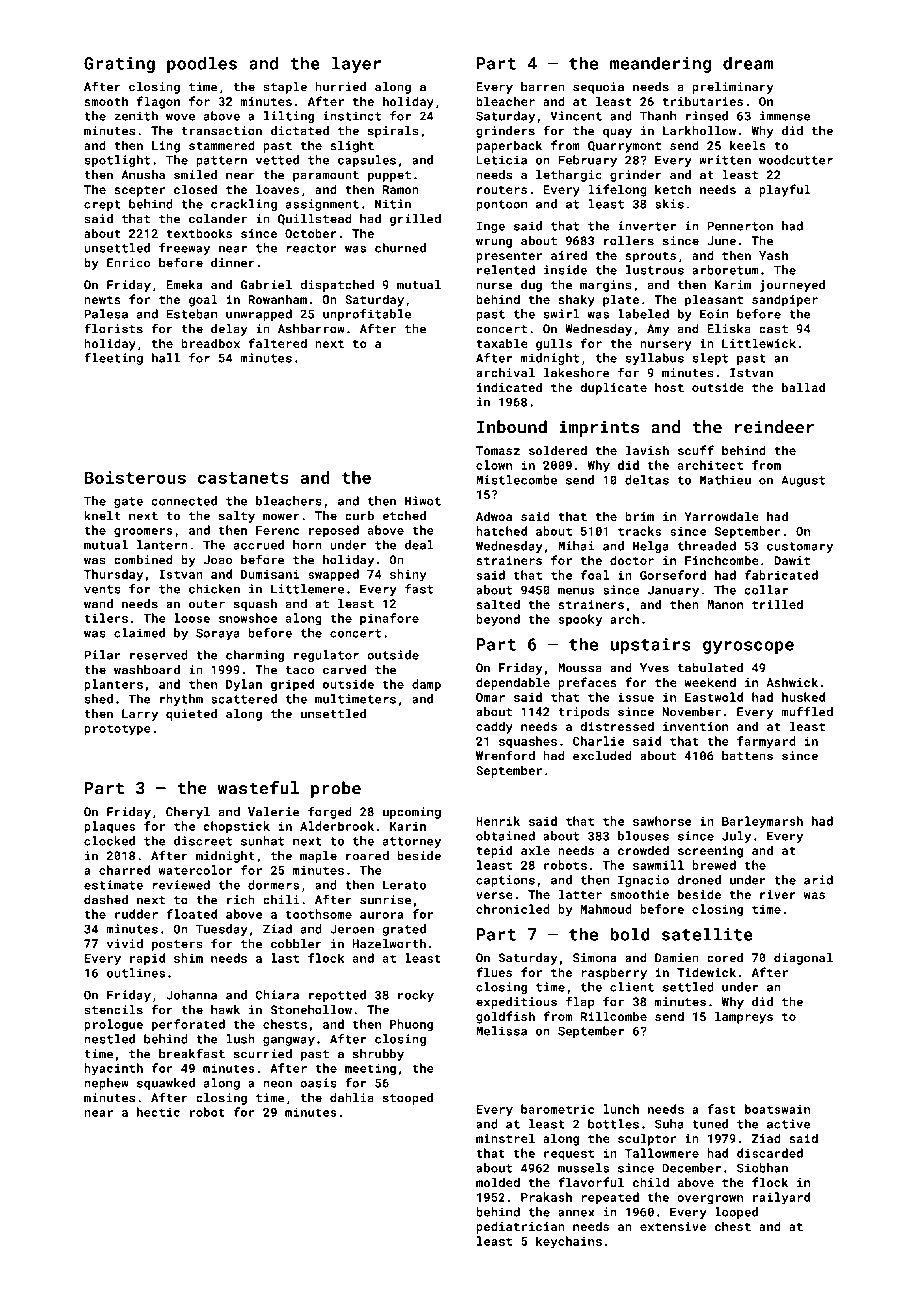 The height and width of the document is (1308, 924). Describe the element at coordinates (543, 87) in the document. I see `barren` at that location.
